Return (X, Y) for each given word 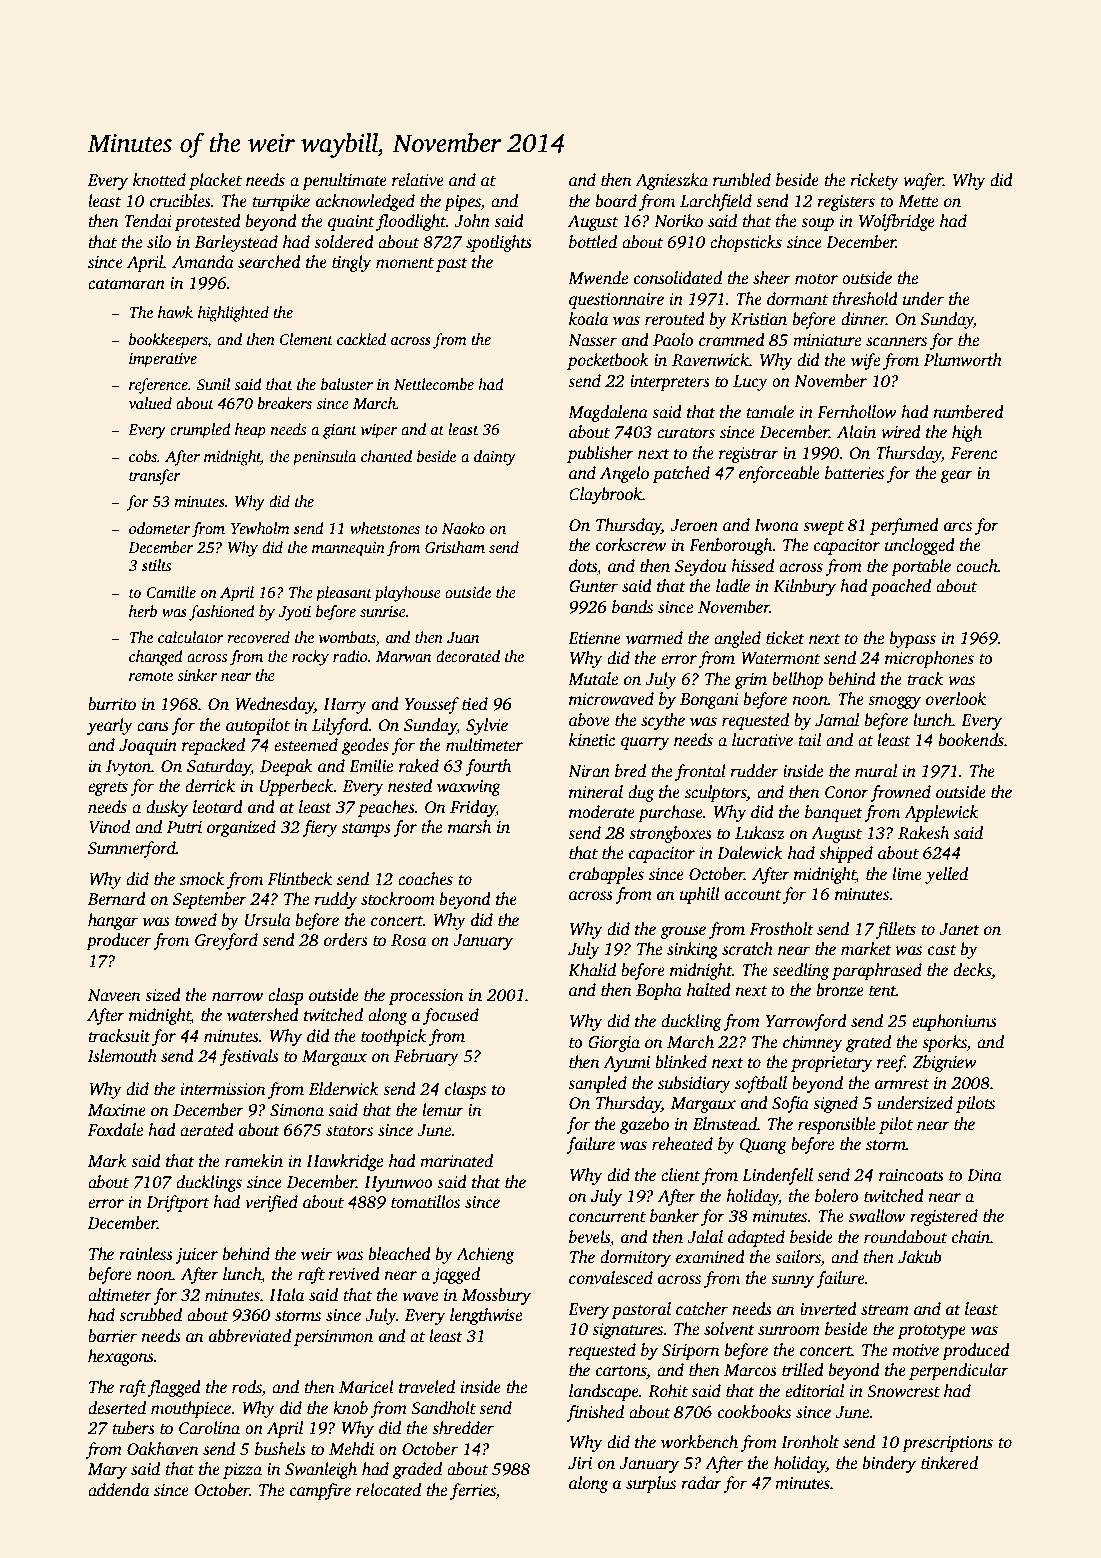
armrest (902, 1084)
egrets (108, 789)
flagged (174, 1388)
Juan (463, 638)
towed (196, 920)
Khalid (592, 970)
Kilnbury (804, 587)
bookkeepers (168, 341)
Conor (847, 792)
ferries (473, 1491)
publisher (600, 454)
